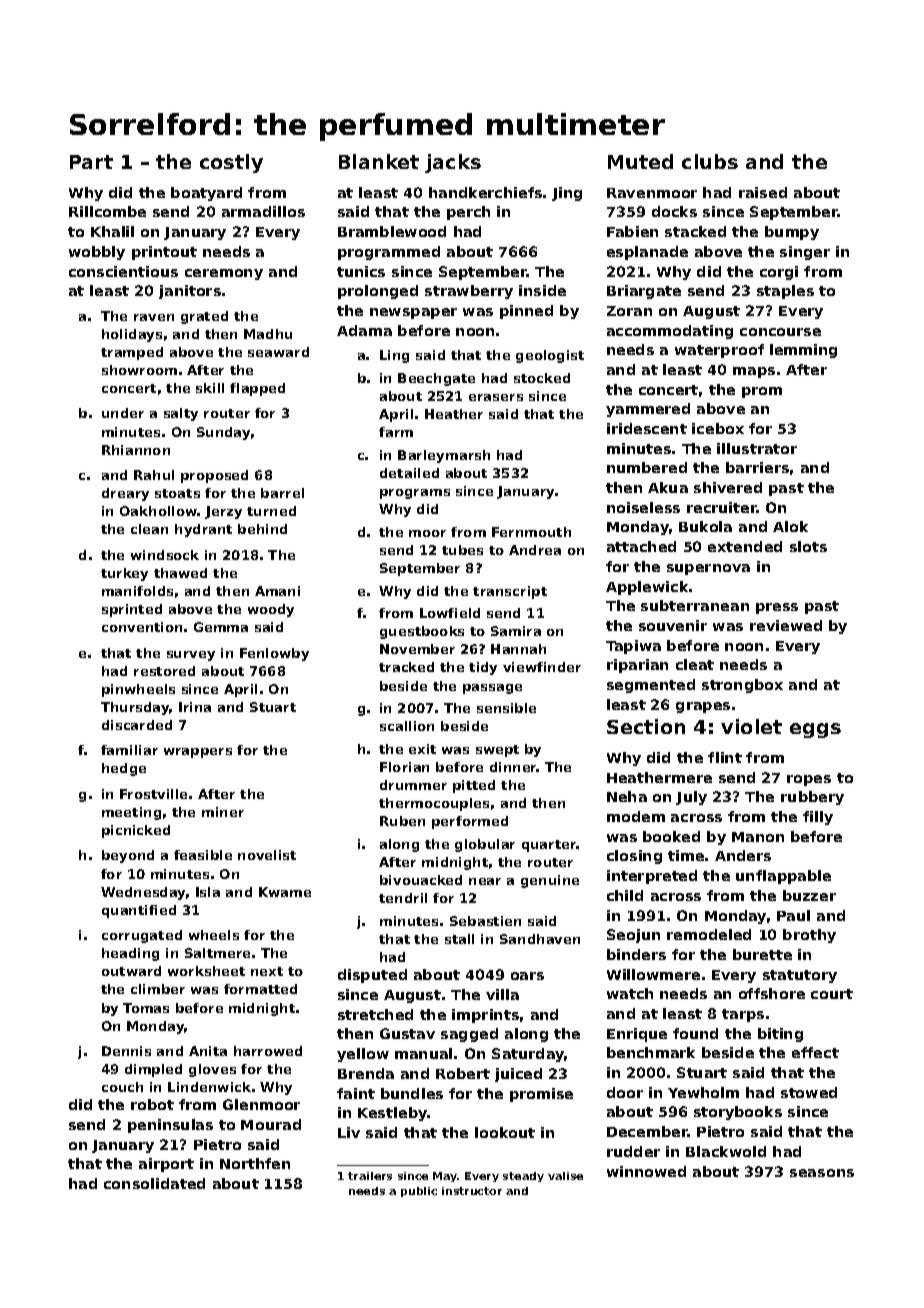 The height and width of the page is (1308, 924). I want to click on Saturday, so click(528, 1055).
